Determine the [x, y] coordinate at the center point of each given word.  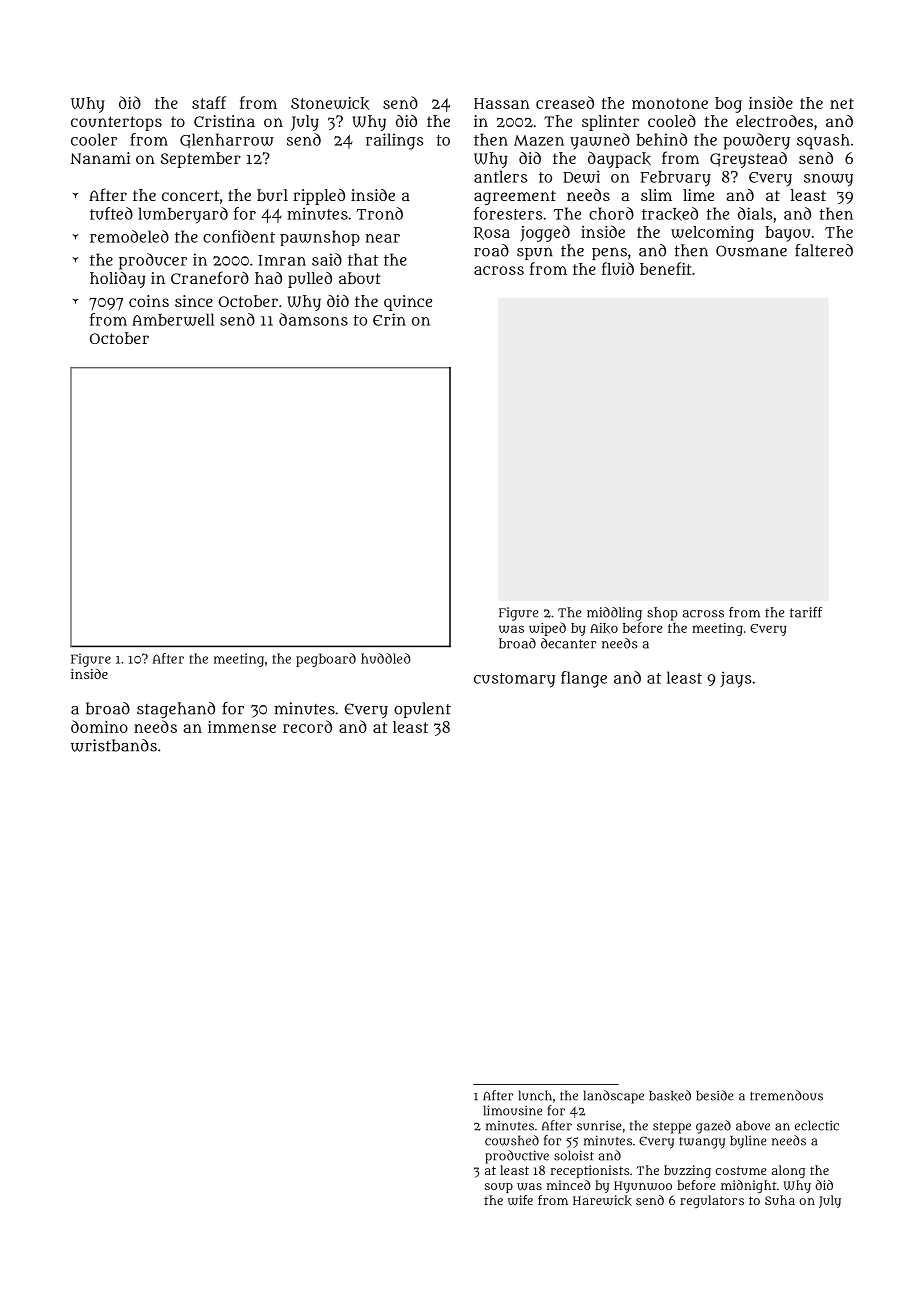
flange [584, 679]
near [382, 238]
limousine [513, 1110]
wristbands [114, 745]
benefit [666, 268]
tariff [806, 612]
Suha [780, 1200]
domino [99, 726]
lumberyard [183, 215]
